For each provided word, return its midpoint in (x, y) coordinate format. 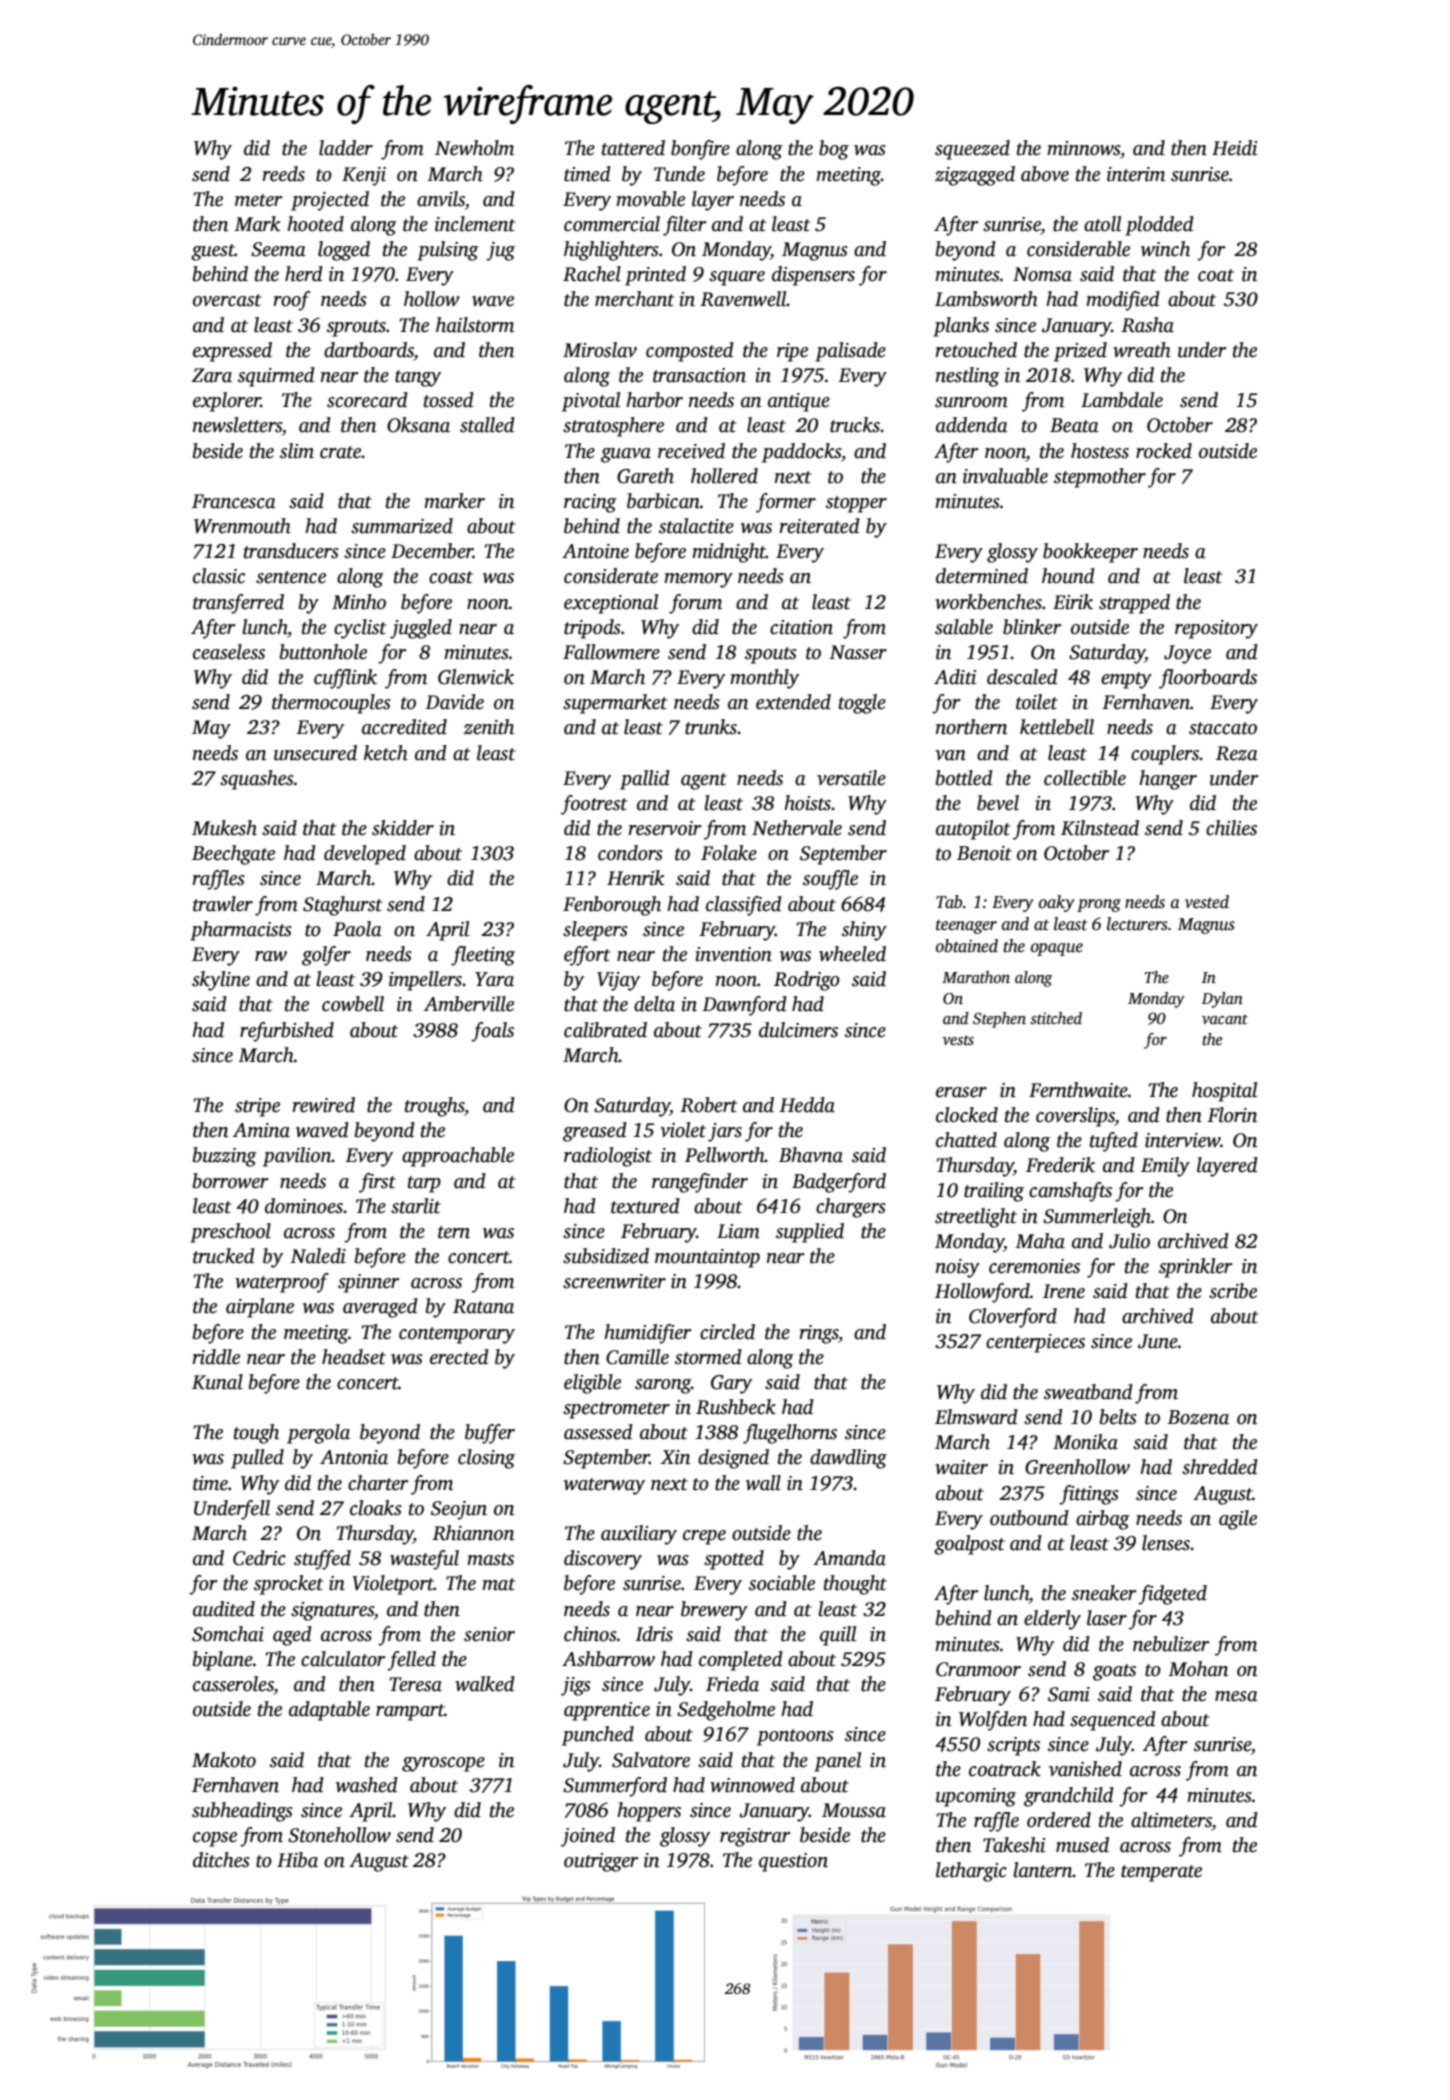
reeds (283, 174)
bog (834, 150)
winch (1165, 249)
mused (1082, 1845)
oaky (1056, 903)
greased (595, 1132)
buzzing (225, 1157)
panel (837, 1762)
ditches (221, 1860)
